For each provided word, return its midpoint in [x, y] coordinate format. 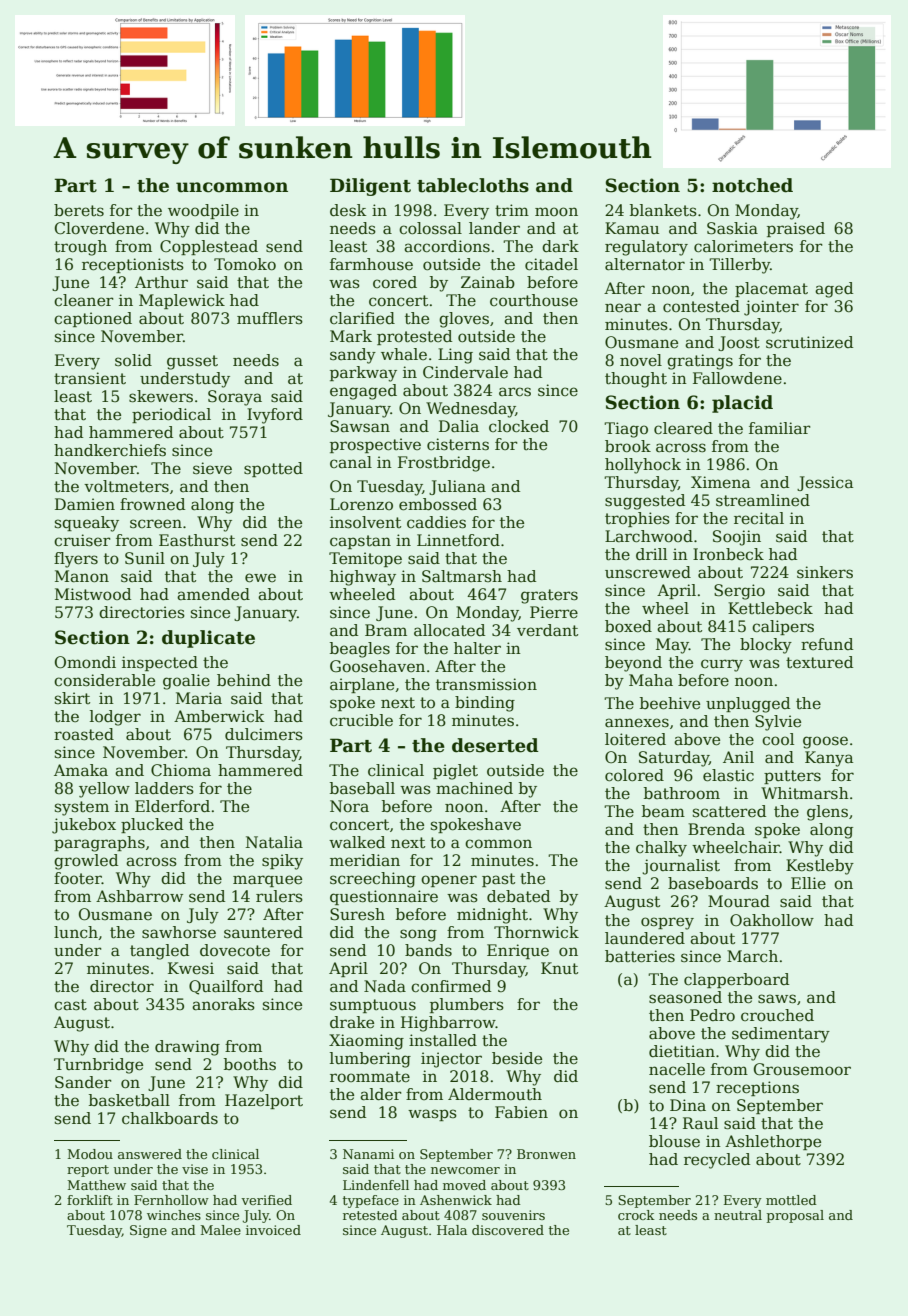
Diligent [370, 187]
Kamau [632, 228]
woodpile [203, 211]
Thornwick [536, 932]
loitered [635, 739]
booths [250, 1064]
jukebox [84, 826]
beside [517, 1058]
